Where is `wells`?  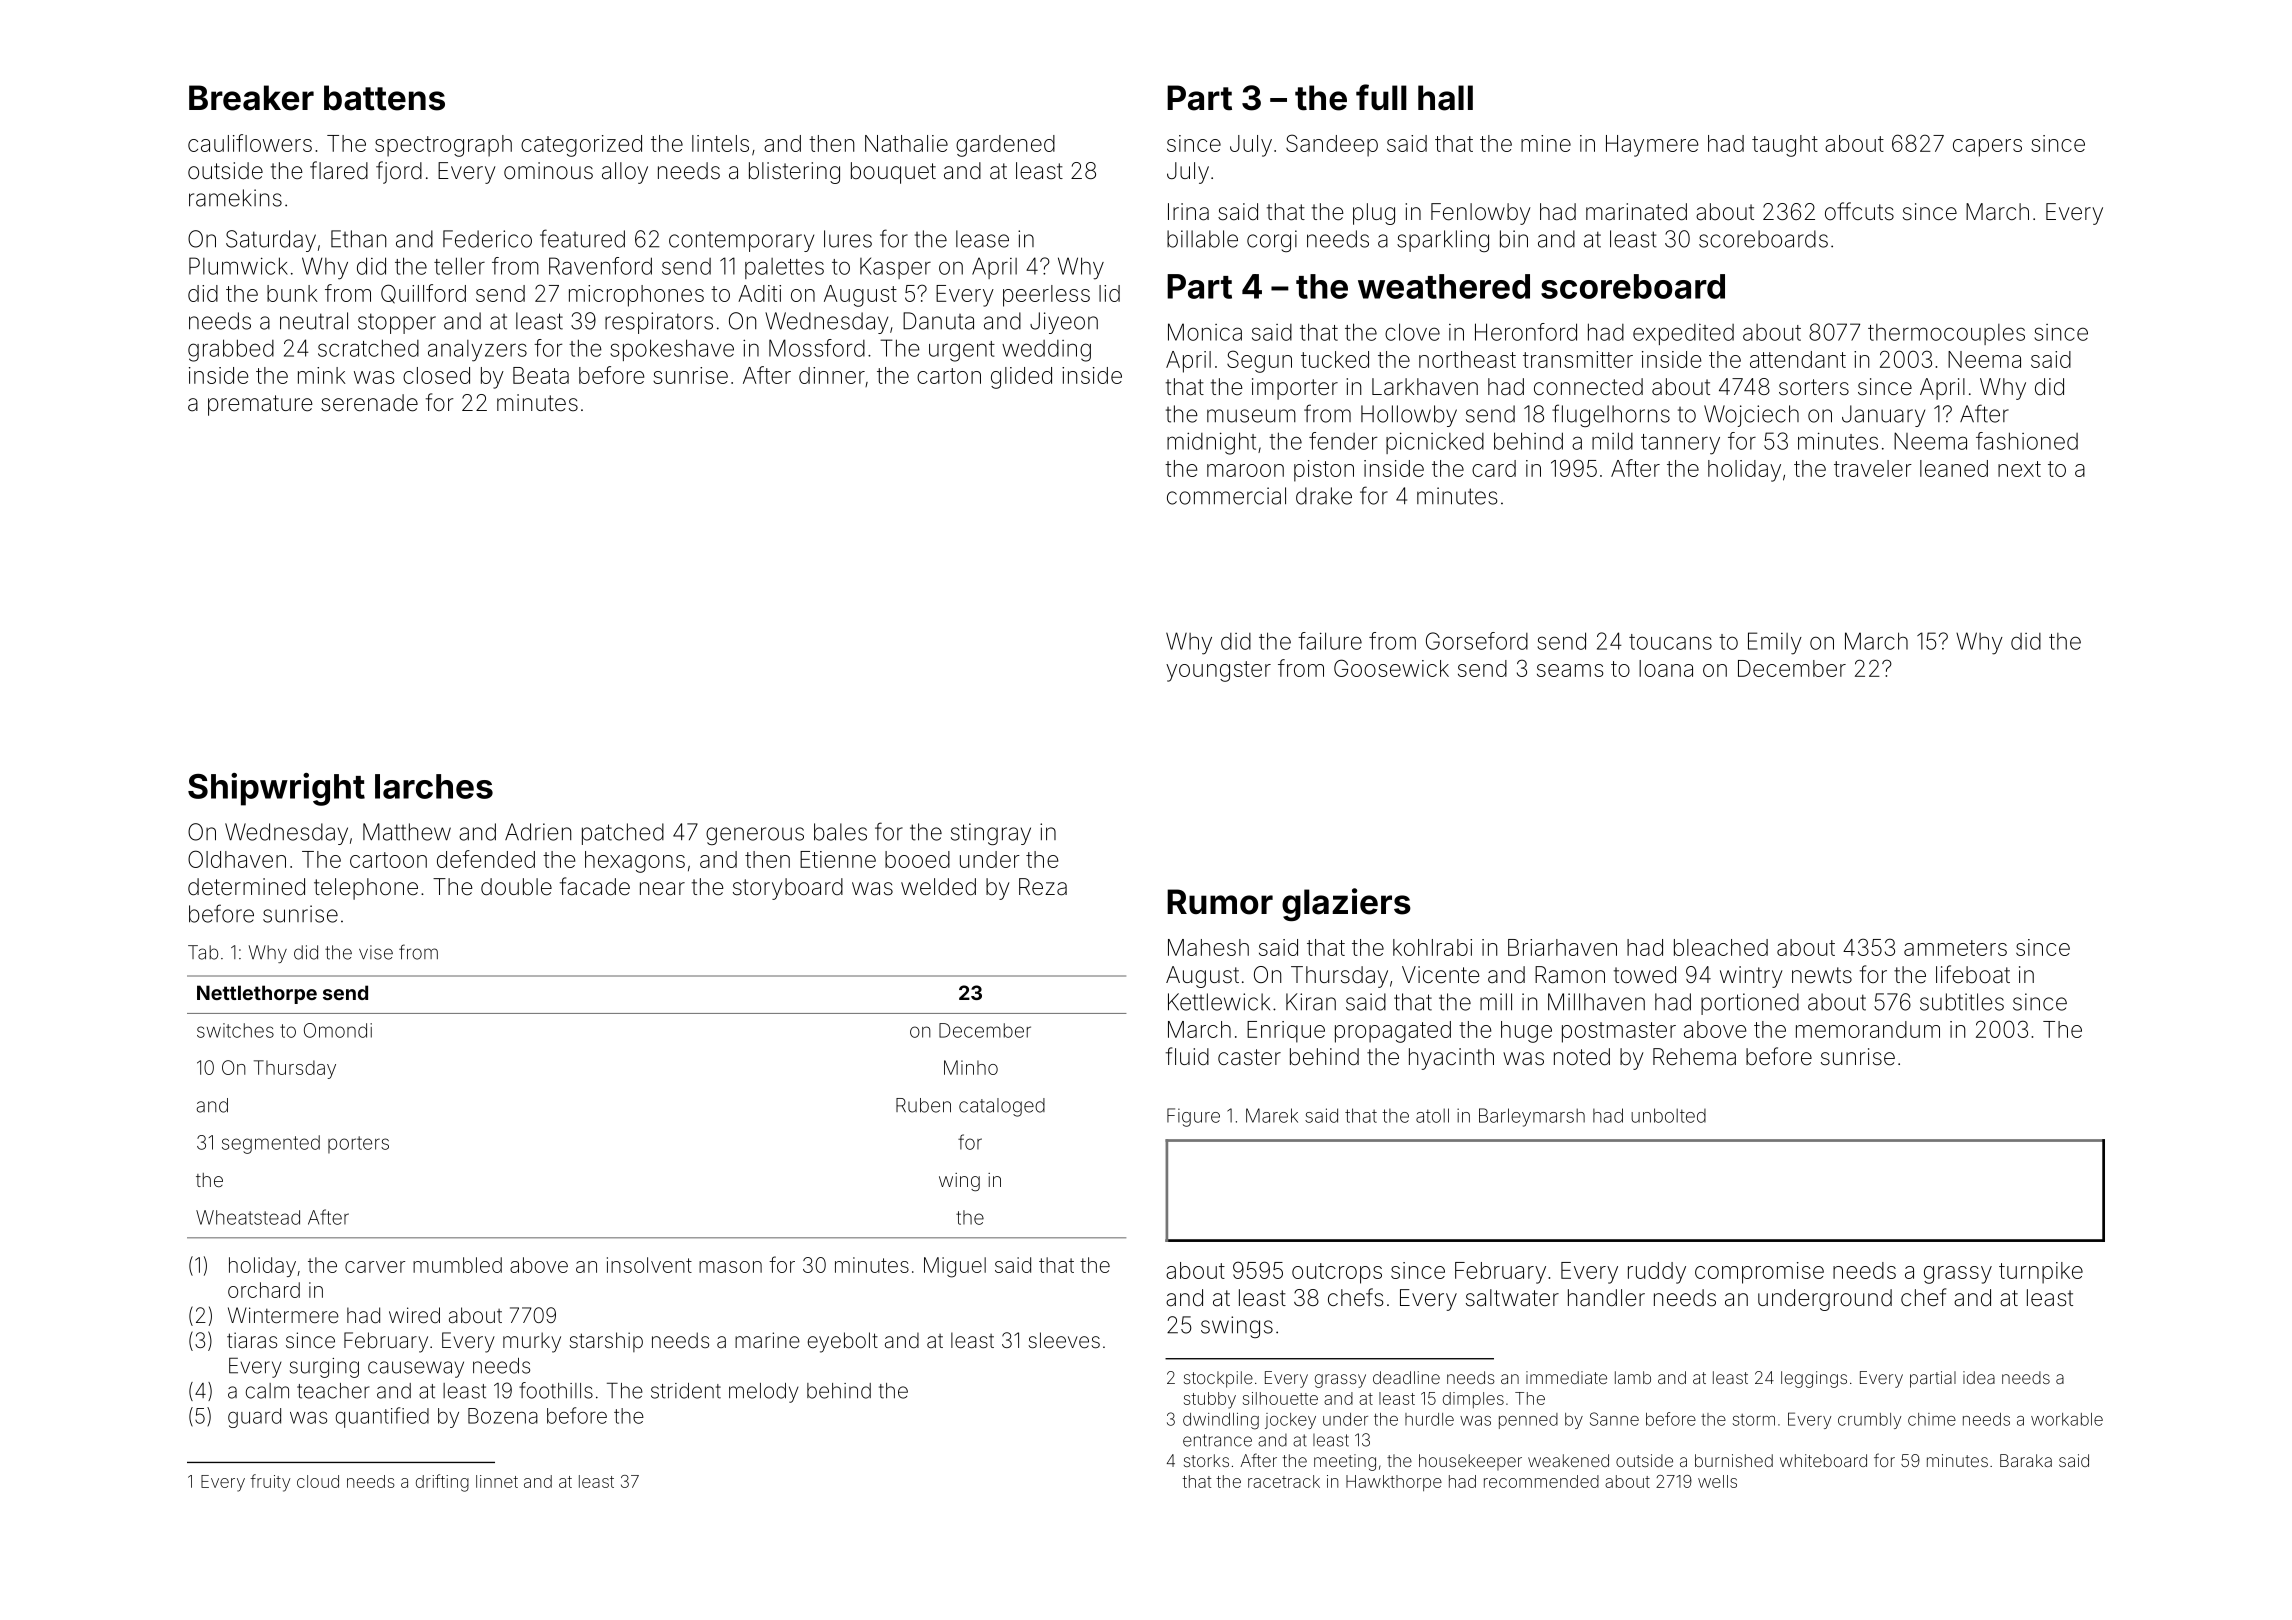
wells is located at coordinates (1717, 1481).
